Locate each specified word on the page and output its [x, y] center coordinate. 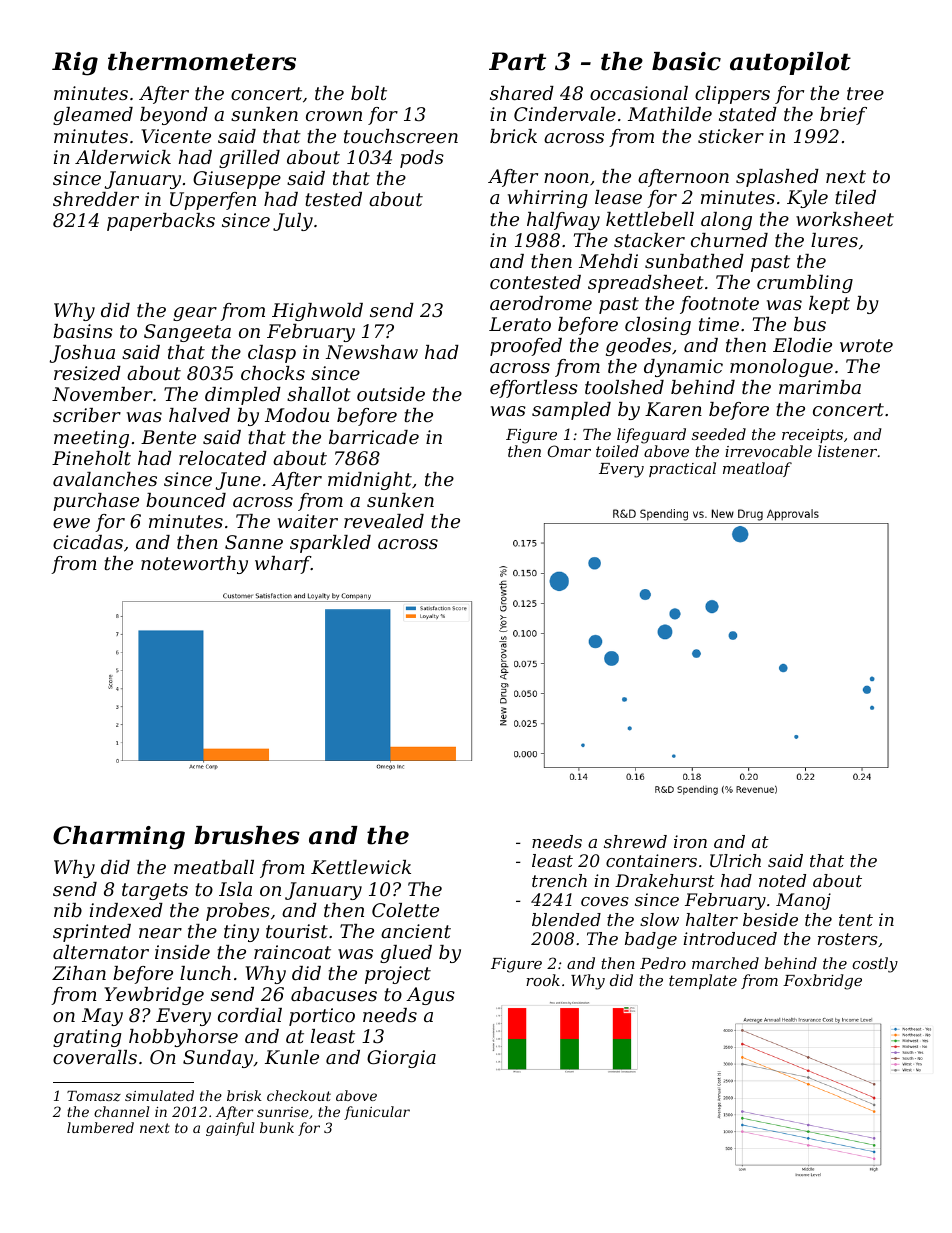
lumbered [100, 1127]
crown [334, 116]
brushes [247, 835]
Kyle [807, 199]
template [703, 981]
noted [782, 880]
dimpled [243, 396]
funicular [377, 1113]
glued [406, 954]
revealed [384, 521]
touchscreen [401, 136]
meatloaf [757, 469]
